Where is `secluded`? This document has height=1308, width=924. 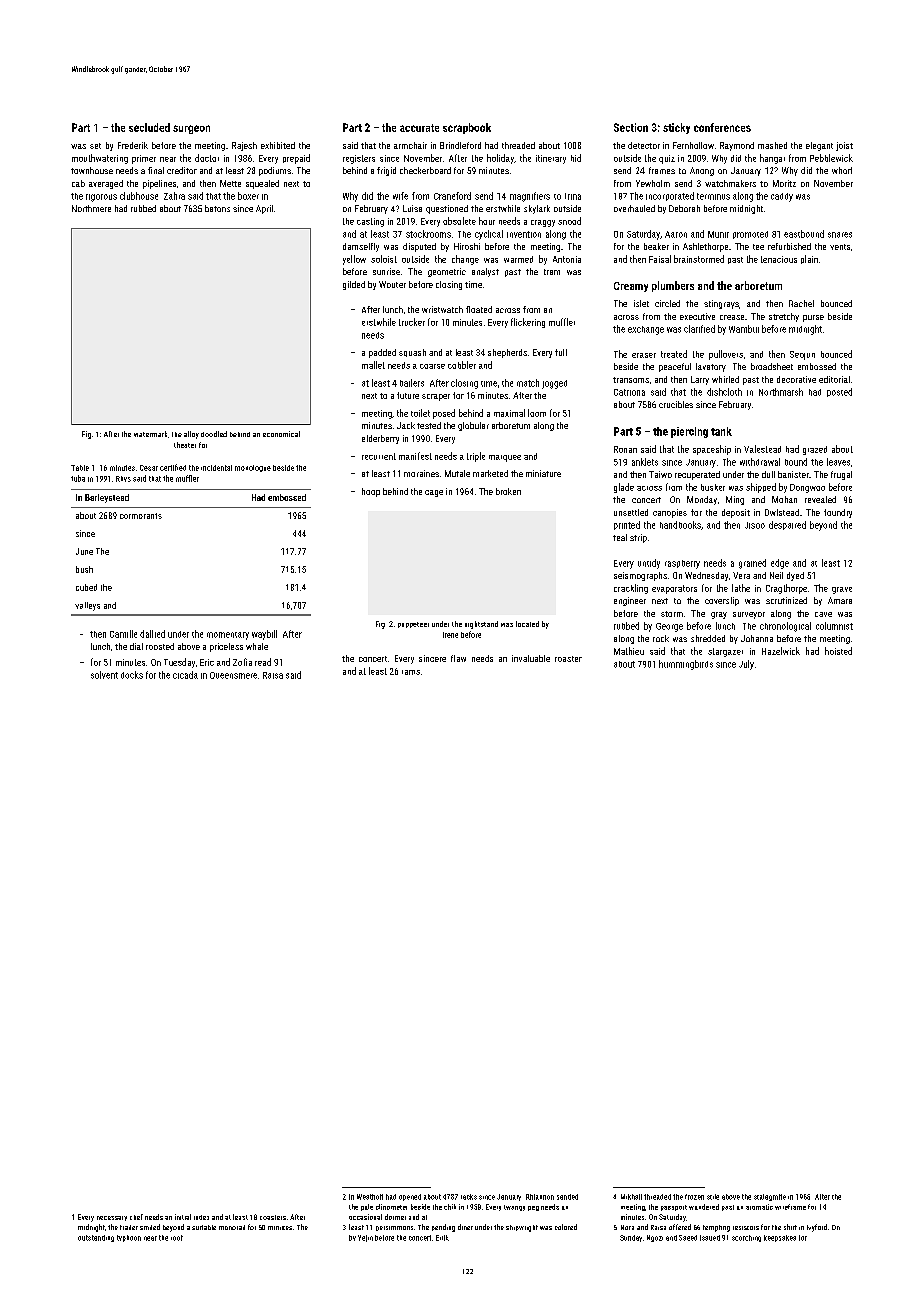 secluded is located at coordinates (149, 127).
